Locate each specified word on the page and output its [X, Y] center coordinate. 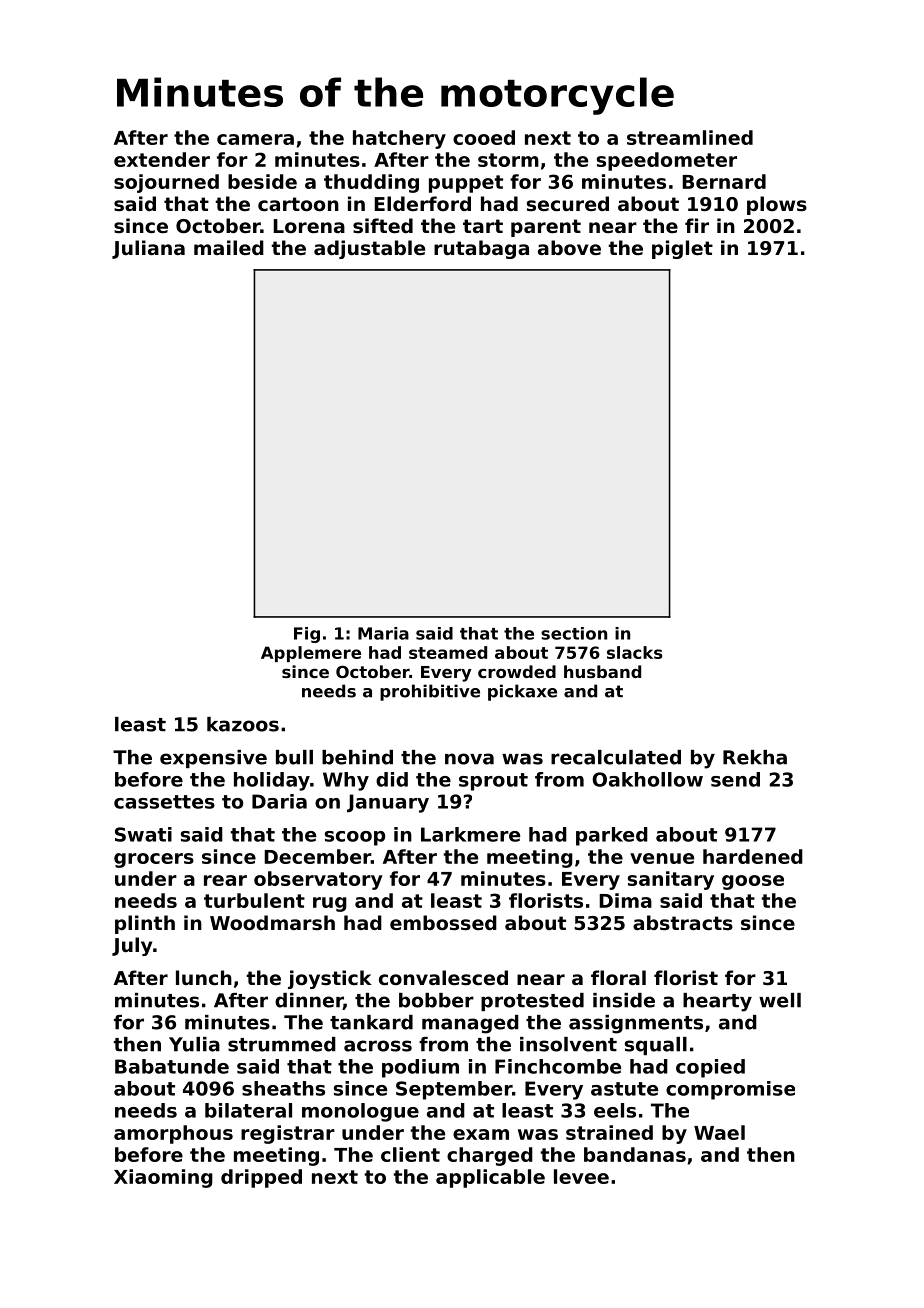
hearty [717, 1002]
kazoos [243, 724]
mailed [229, 247]
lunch [204, 977]
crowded [517, 671]
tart [483, 226]
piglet [682, 249]
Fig [307, 635]
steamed [448, 652]
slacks [635, 652]
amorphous [173, 1134]
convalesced [443, 977]
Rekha [755, 757]
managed [470, 1024]
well [780, 1000]
